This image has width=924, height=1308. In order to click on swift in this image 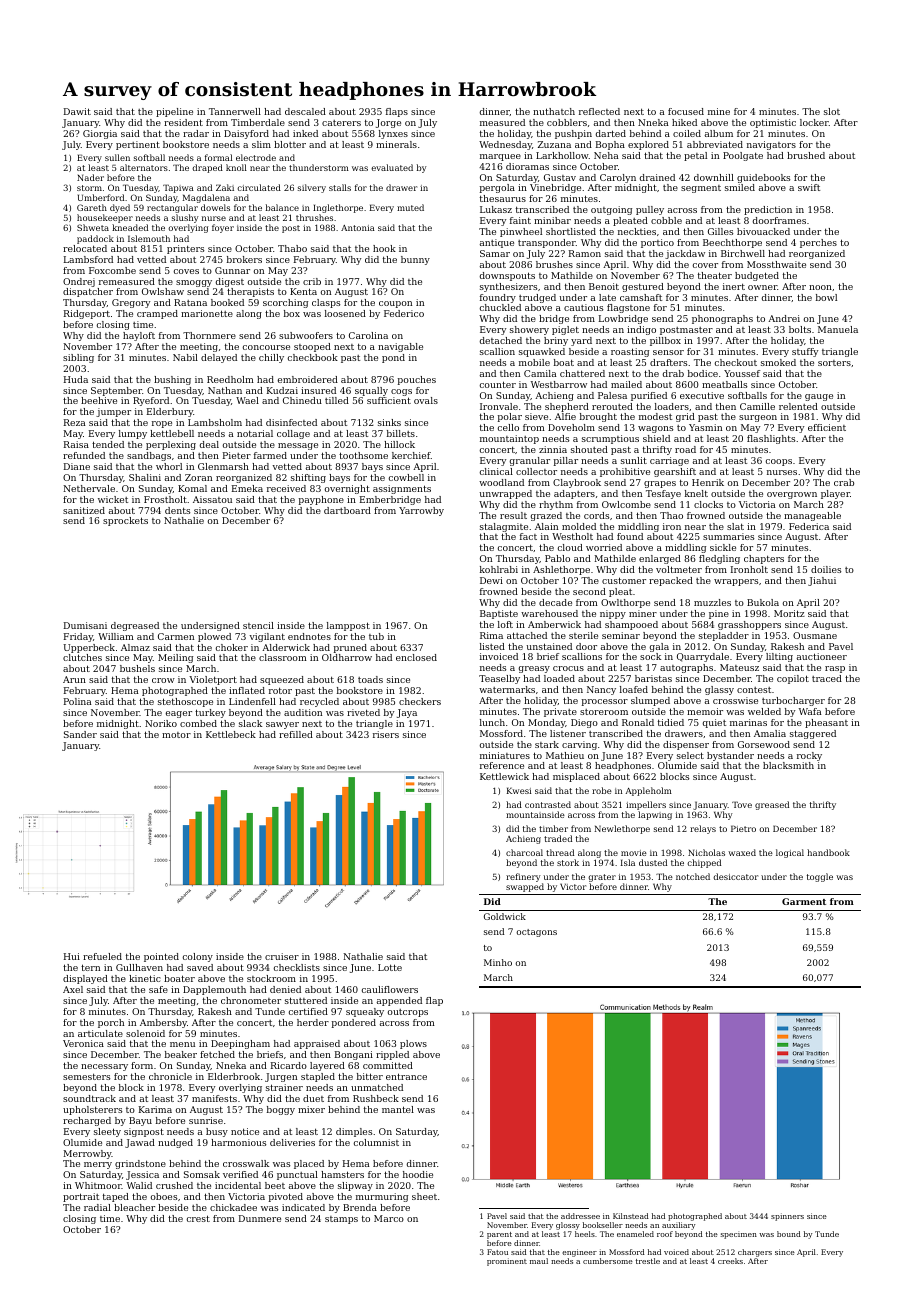, I will do `click(809, 187)`.
